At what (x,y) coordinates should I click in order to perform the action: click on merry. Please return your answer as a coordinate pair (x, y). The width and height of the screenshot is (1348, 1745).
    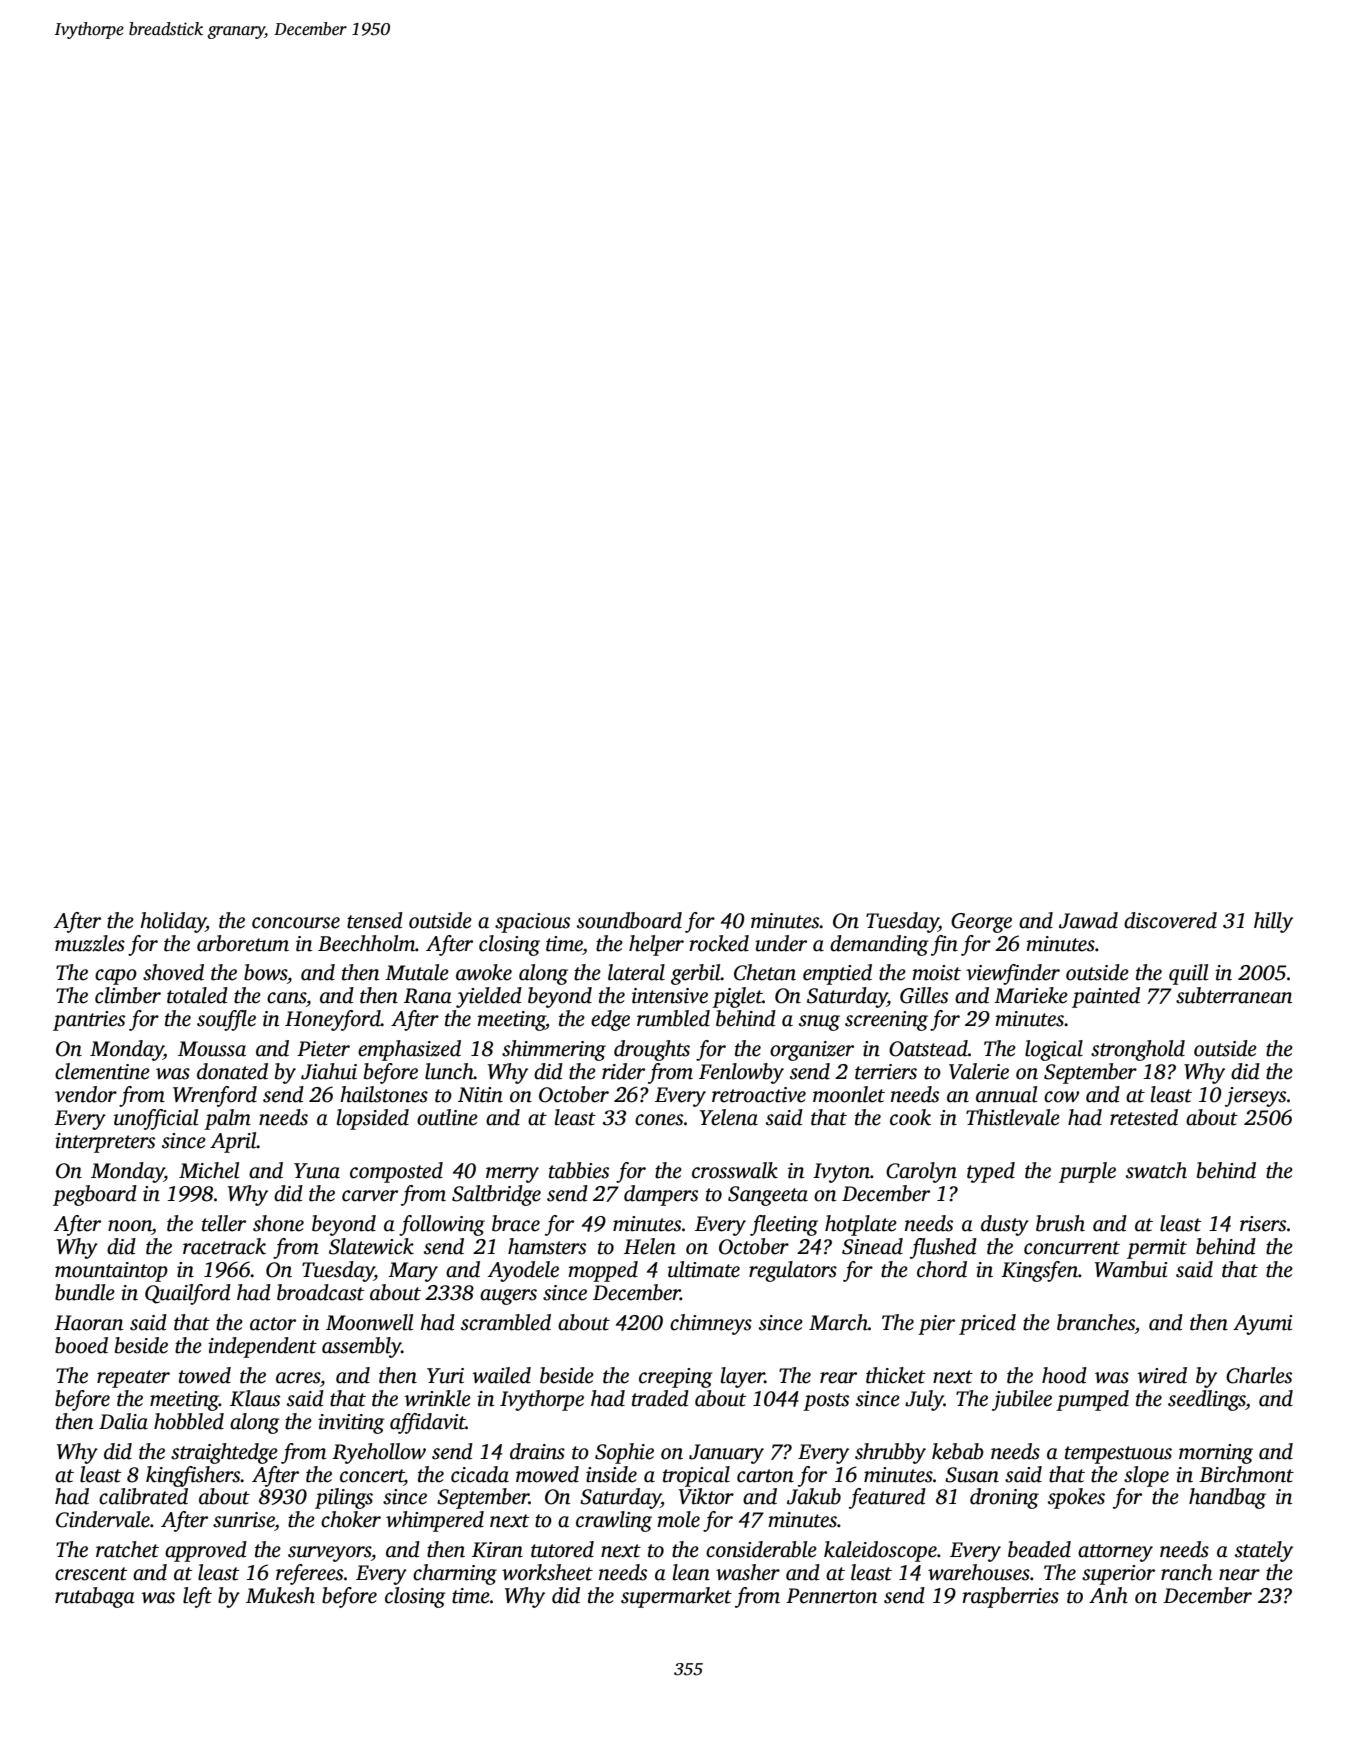
    Looking at the image, I should click on (512, 1175).
